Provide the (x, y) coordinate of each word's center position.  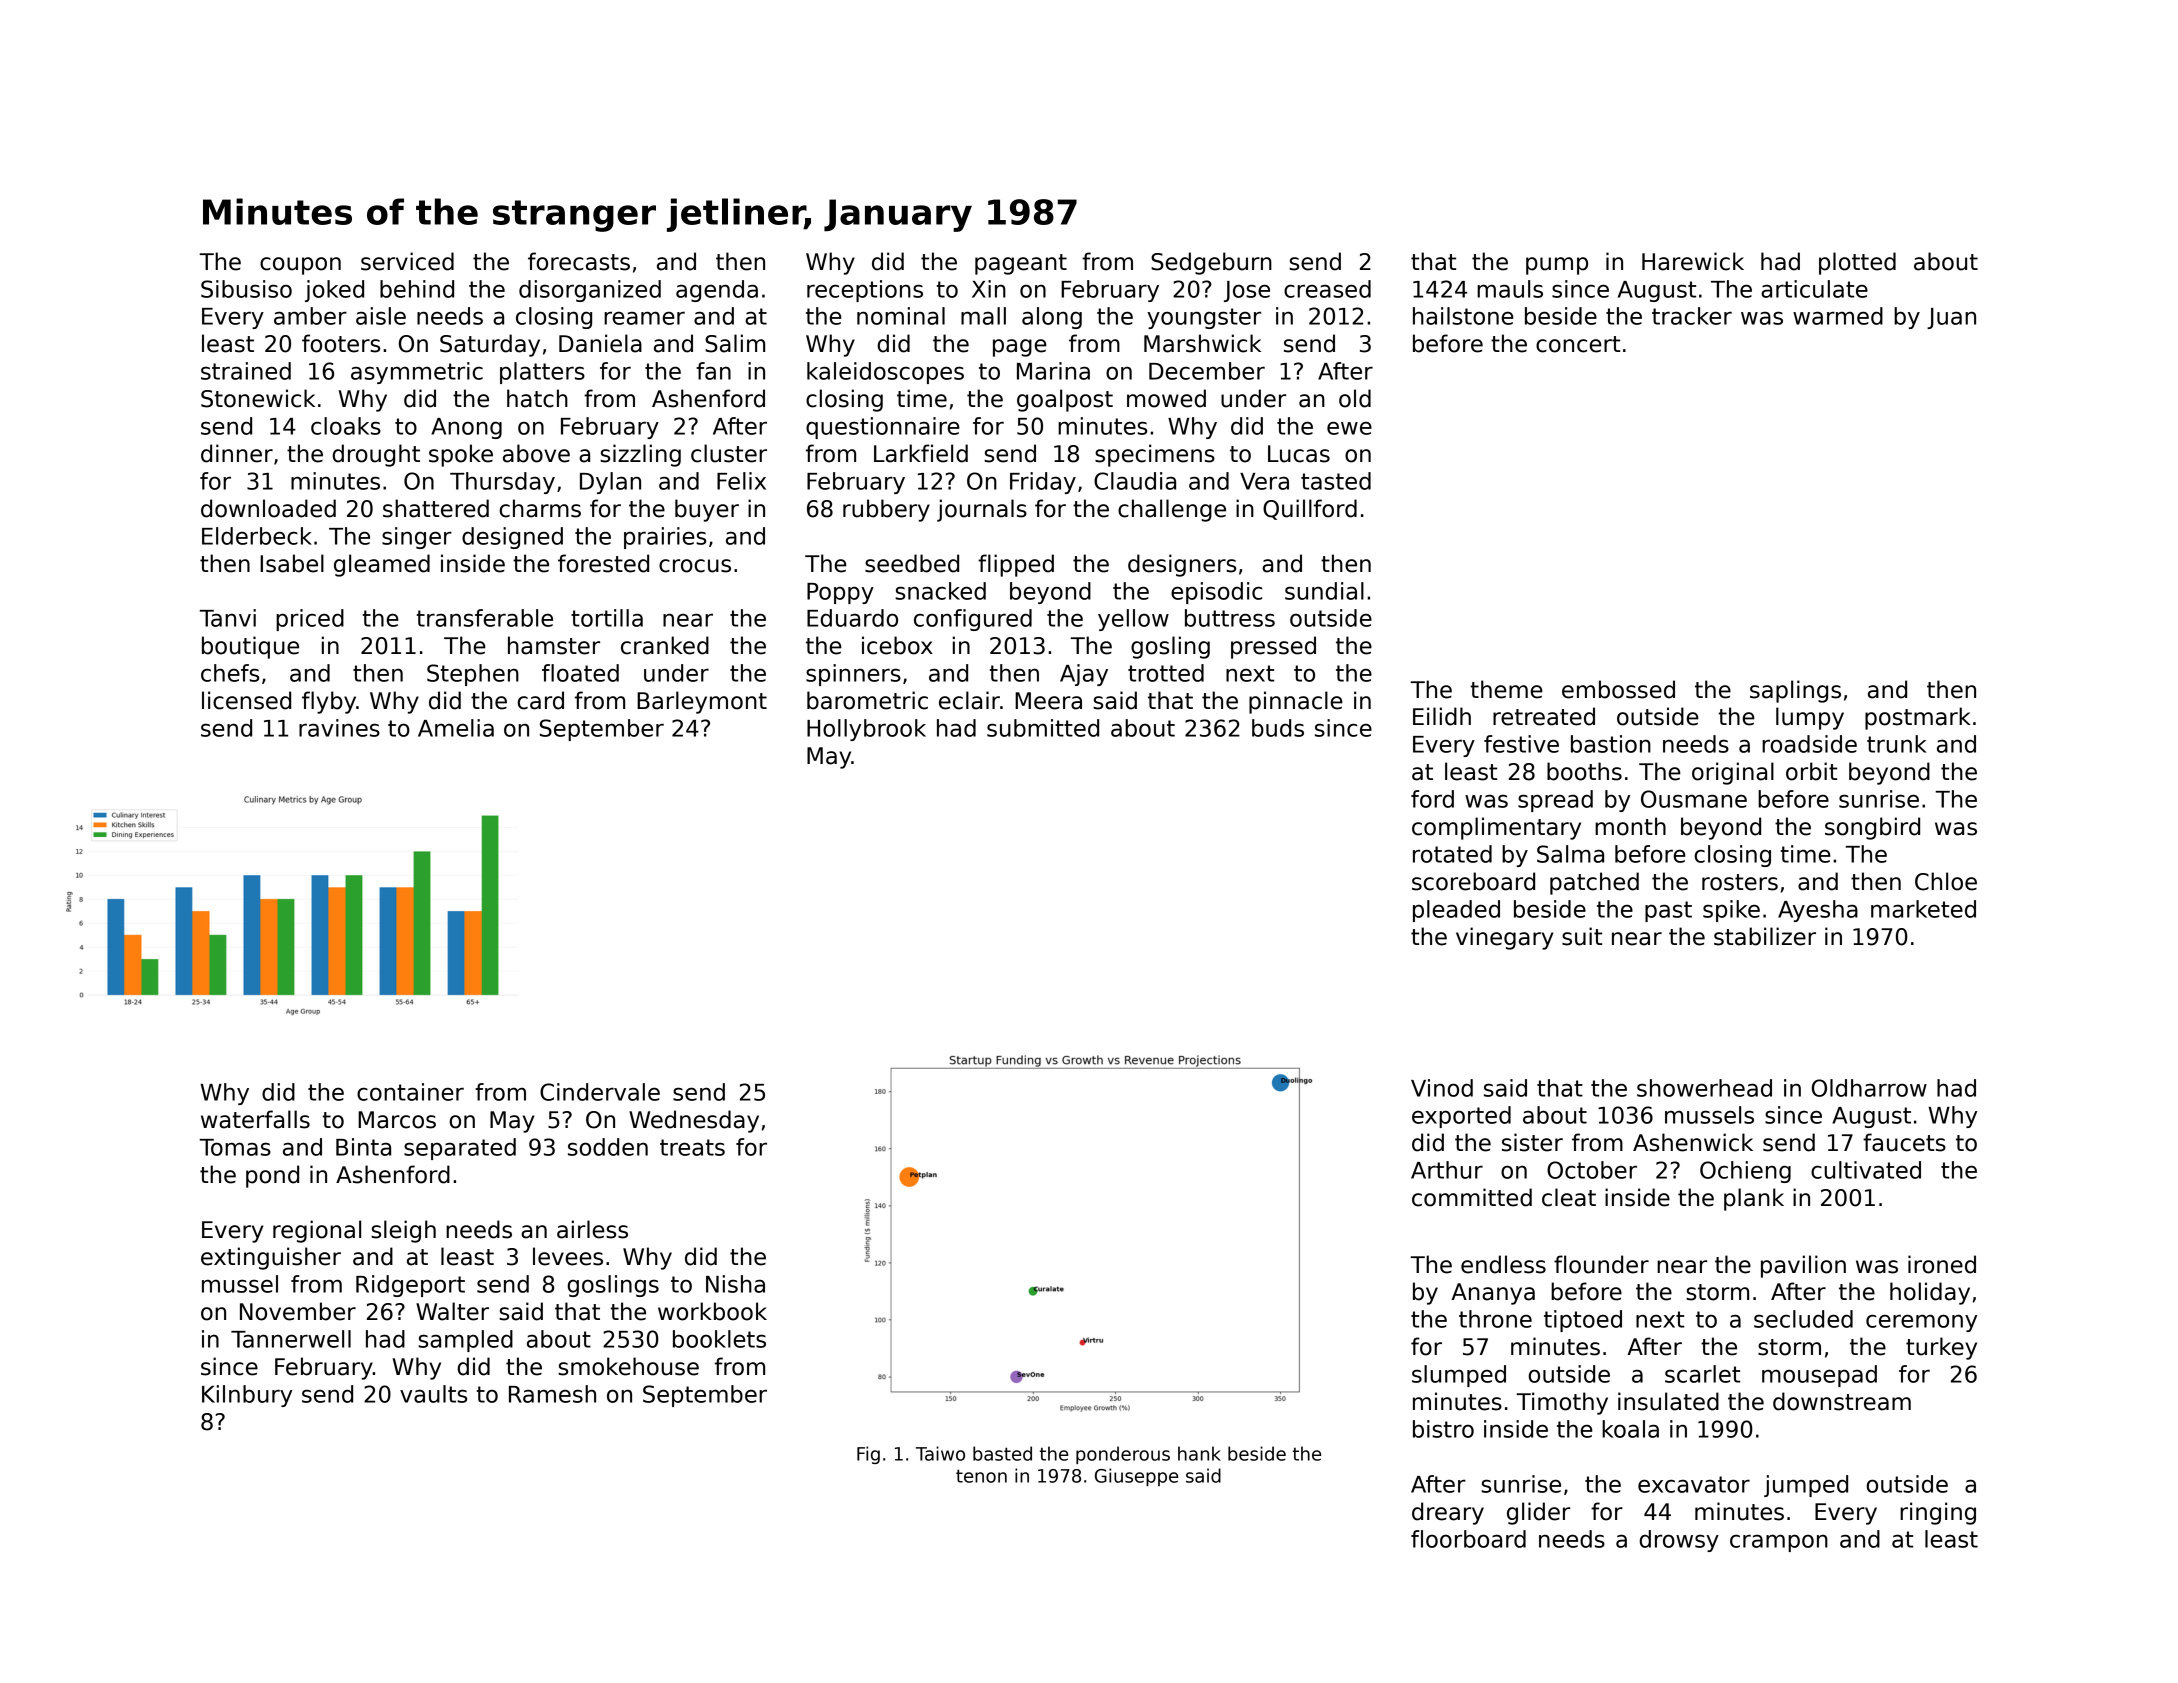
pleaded (1456, 911)
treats (692, 1147)
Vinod (1442, 1088)
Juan (1951, 318)
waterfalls (255, 1119)
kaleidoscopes (885, 373)
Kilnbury (247, 1396)
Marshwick (1202, 343)
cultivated (1866, 1170)
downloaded (268, 508)
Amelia (456, 728)
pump (1557, 266)
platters (542, 373)
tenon (981, 1476)
